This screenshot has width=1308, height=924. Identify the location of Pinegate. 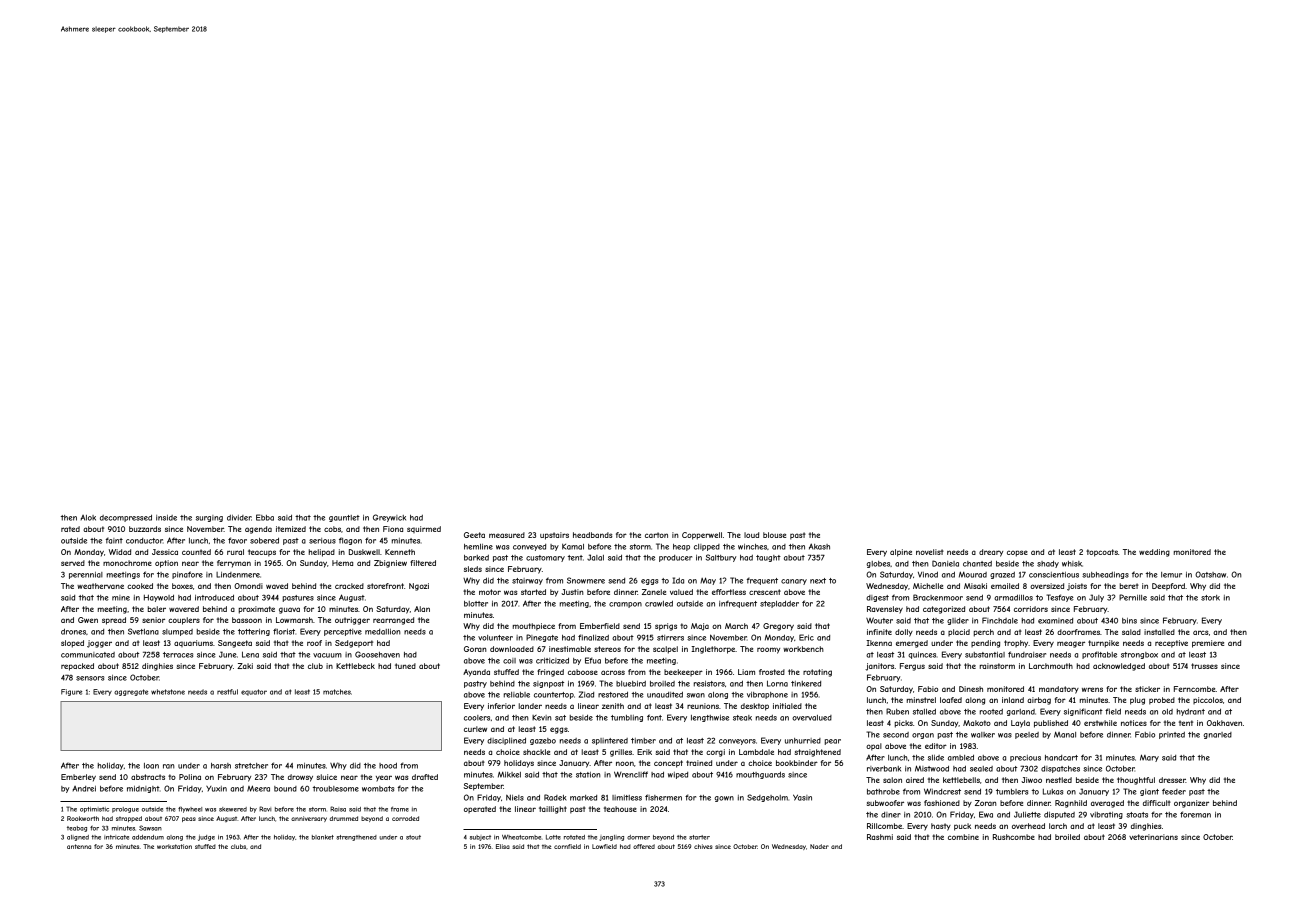
(542, 638).
